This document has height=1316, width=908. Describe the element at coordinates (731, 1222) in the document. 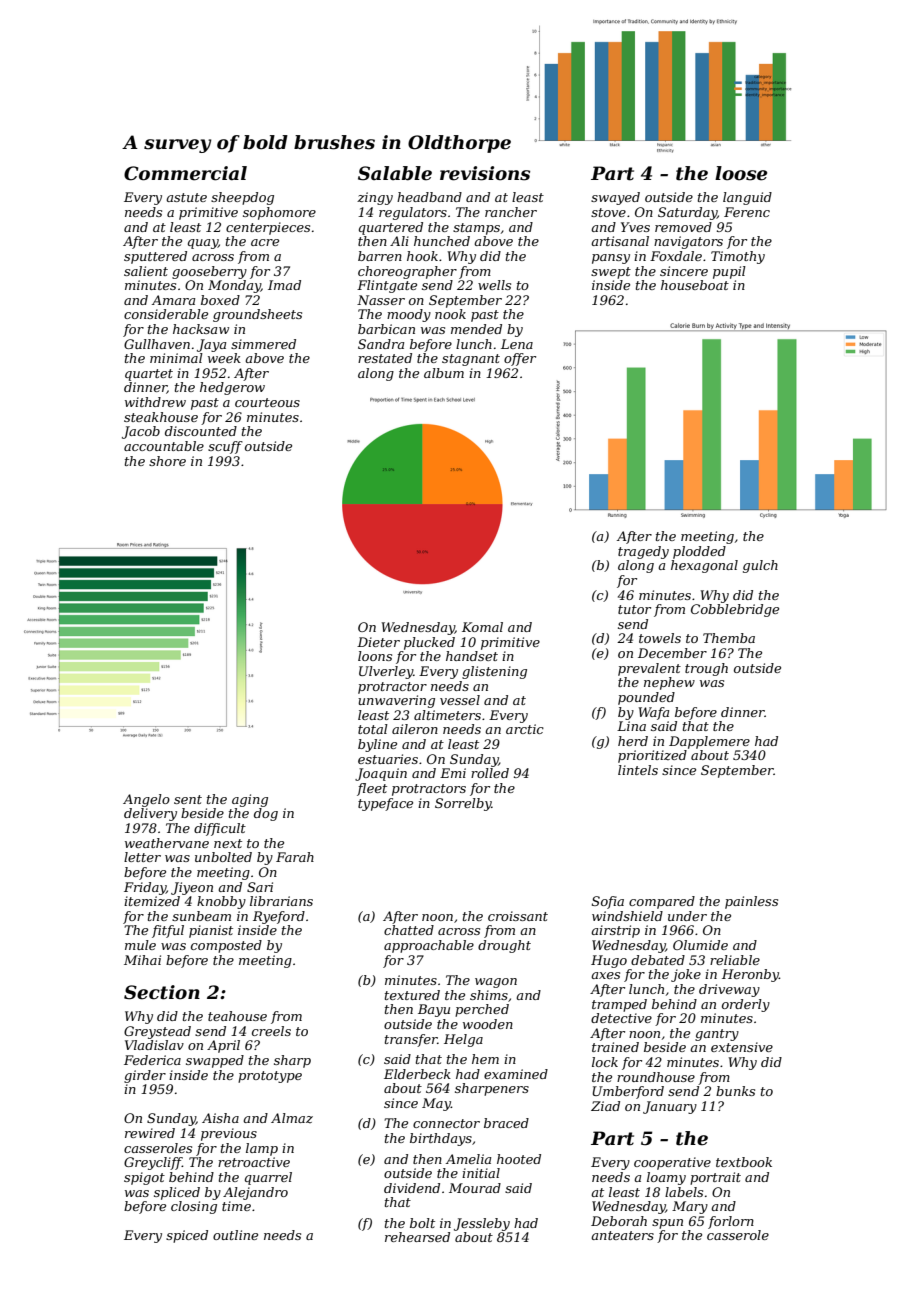

I see `forlorn` at that location.
